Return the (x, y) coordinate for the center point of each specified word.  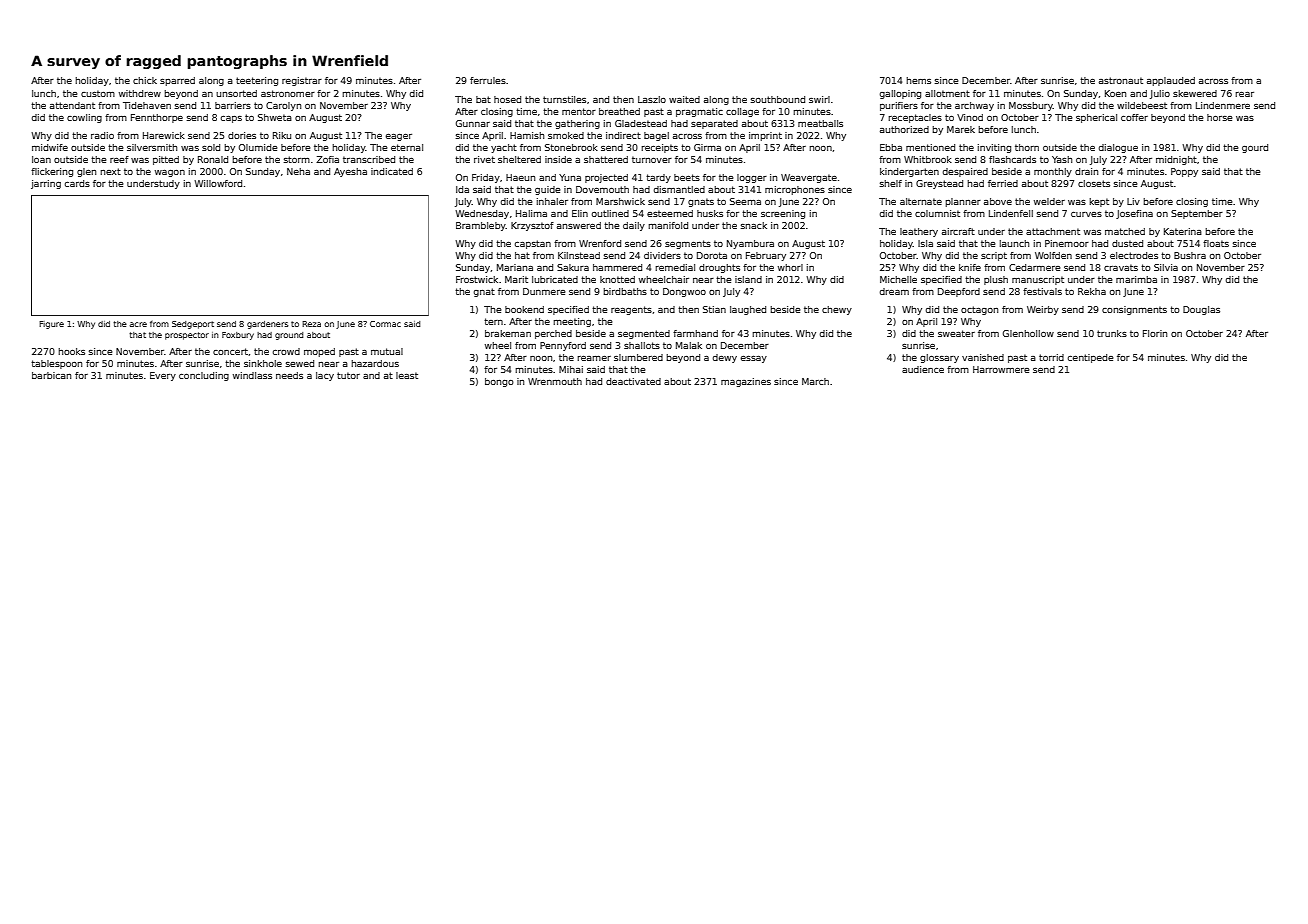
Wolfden (1053, 255)
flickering (52, 172)
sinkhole (263, 363)
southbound (778, 99)
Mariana (515, 267)
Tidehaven (147, 105)
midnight (1176, 160)
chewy (837, 310)
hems (918, 80)
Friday (486, 178)
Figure (51, 325)
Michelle (898, 279)
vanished (983, 357)
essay (754, 359)
